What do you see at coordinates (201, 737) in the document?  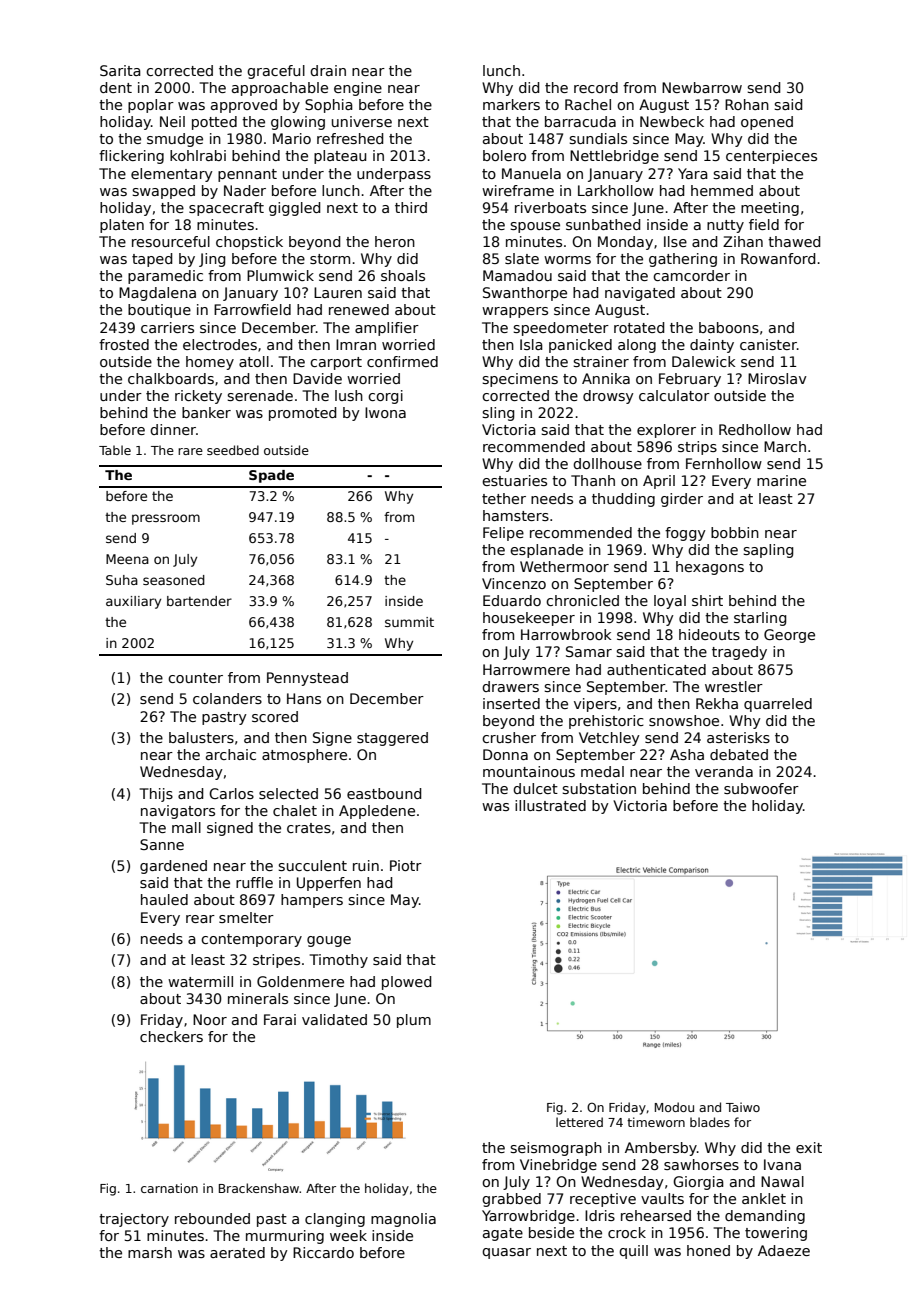 I see `balusters` at bounding box center [201, 737].
